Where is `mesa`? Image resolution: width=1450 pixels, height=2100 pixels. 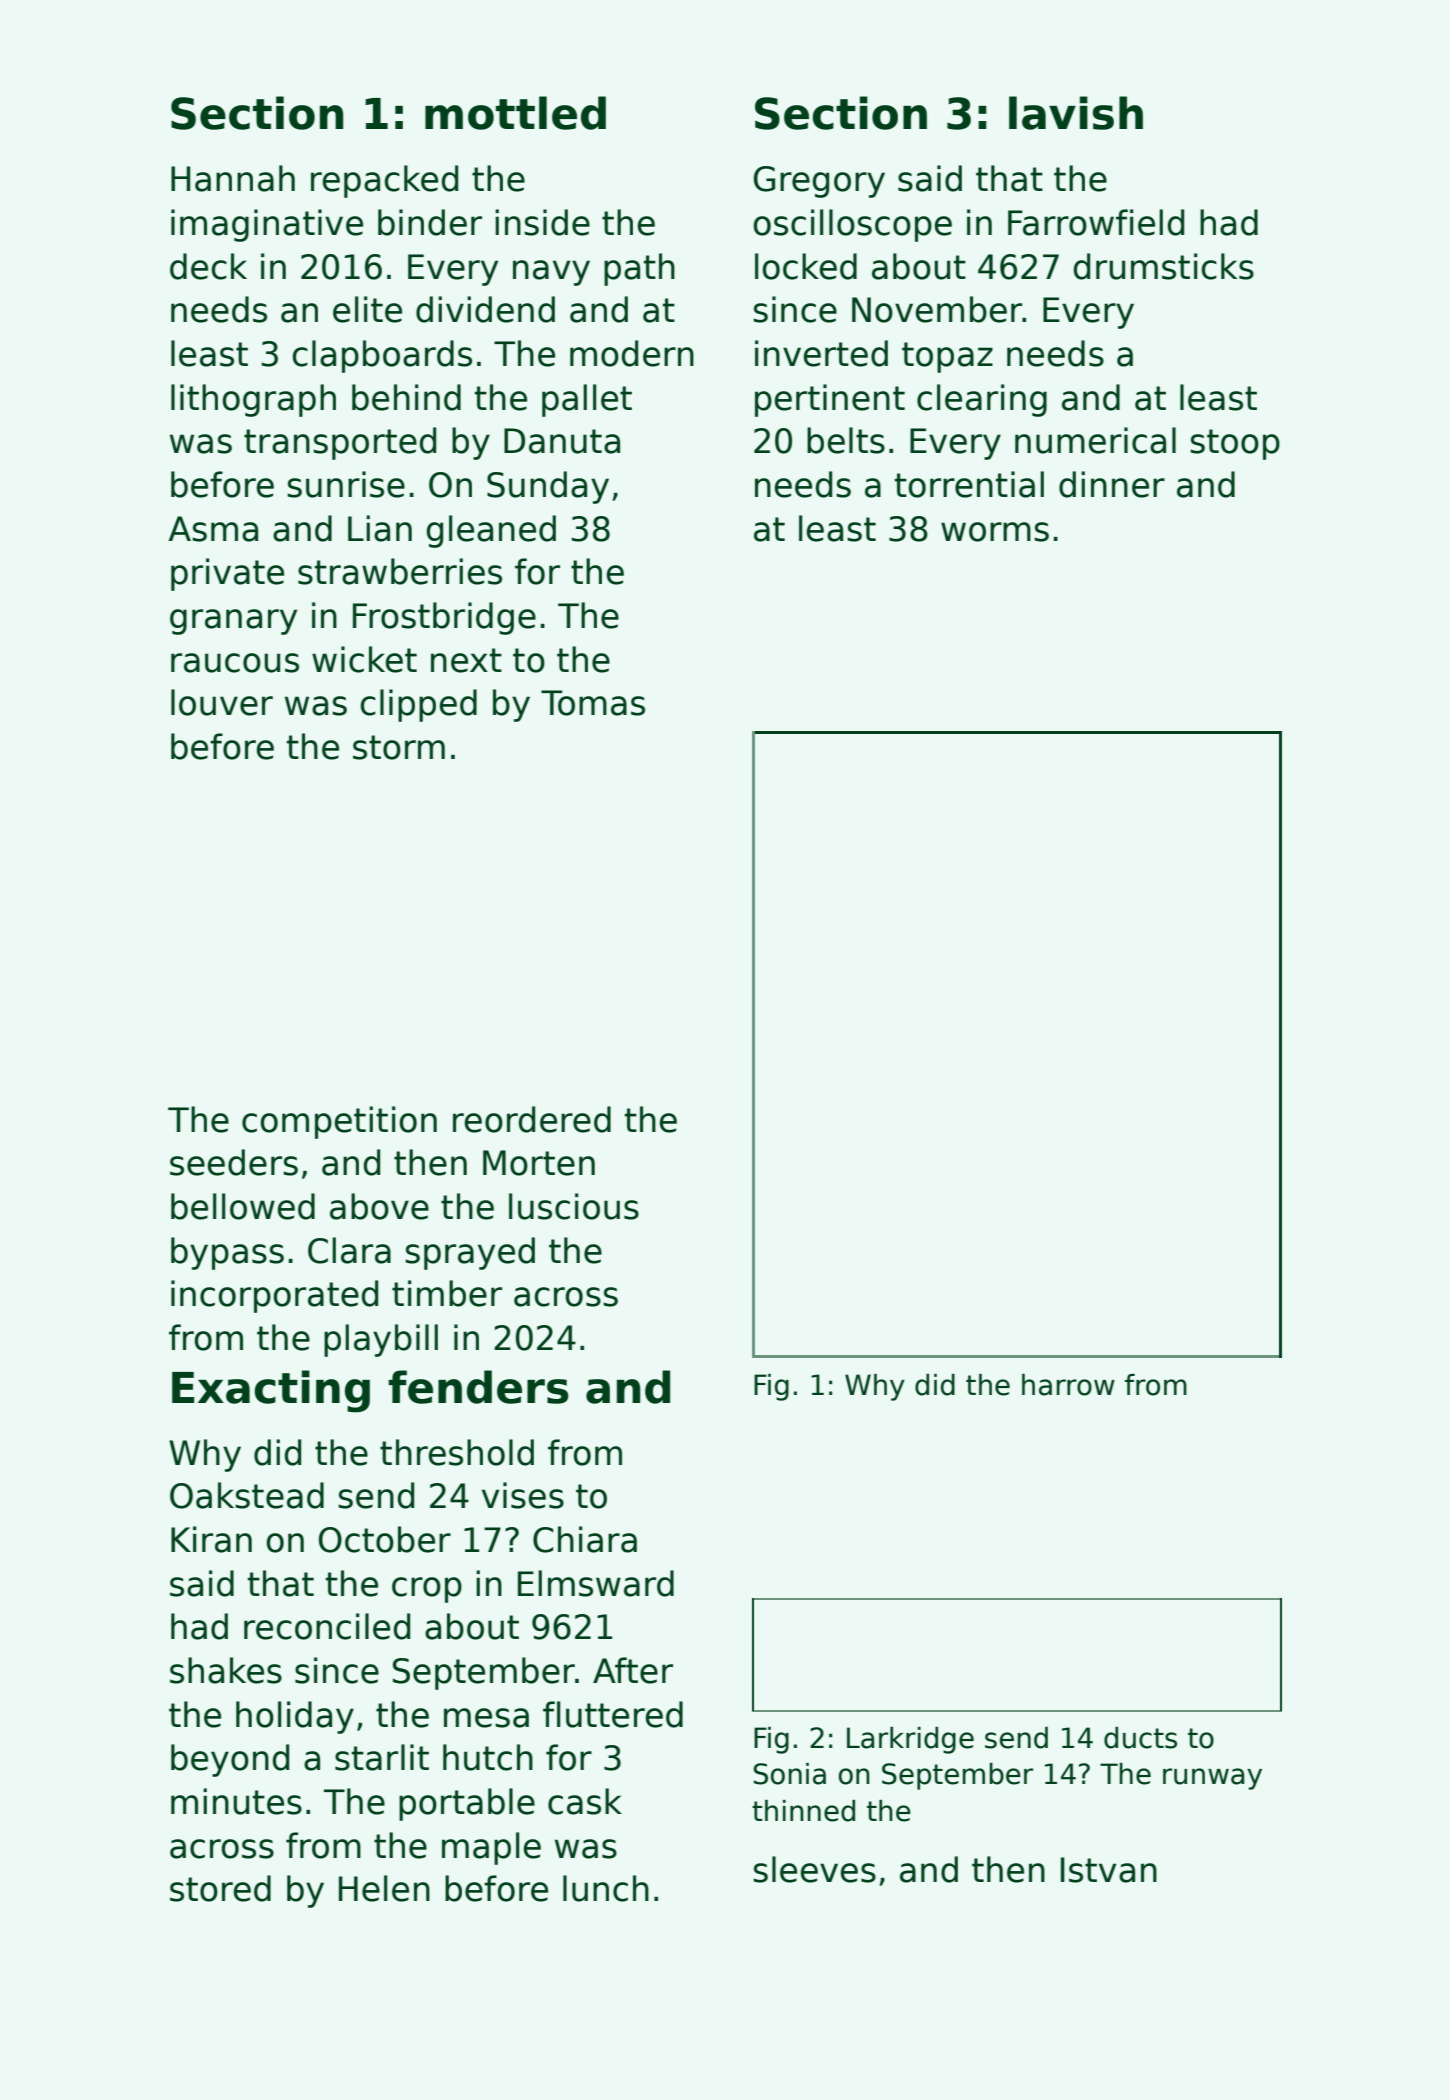 mesa is located at coordinates (486, 1718).
